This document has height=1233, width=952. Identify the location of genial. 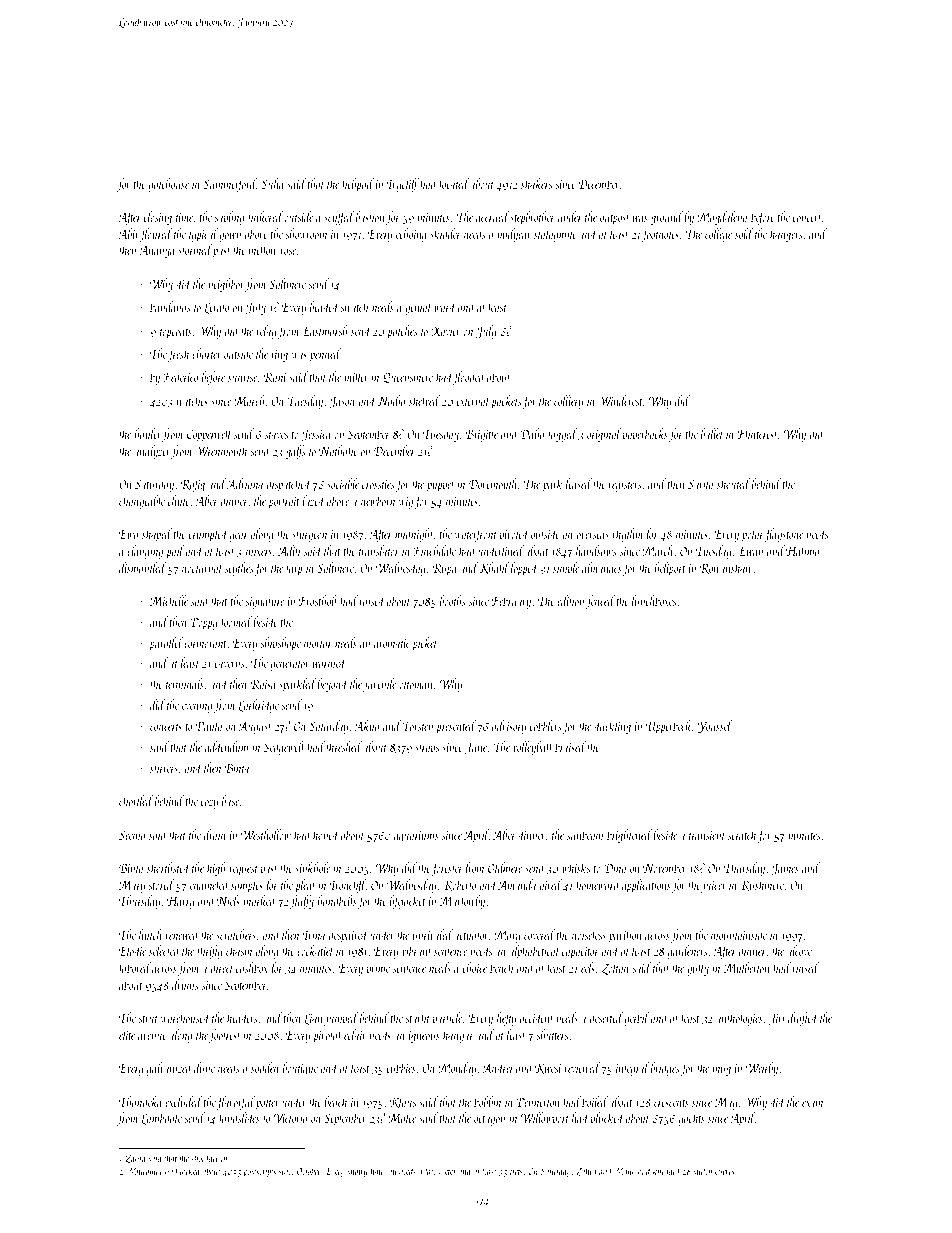
(419, 308).
